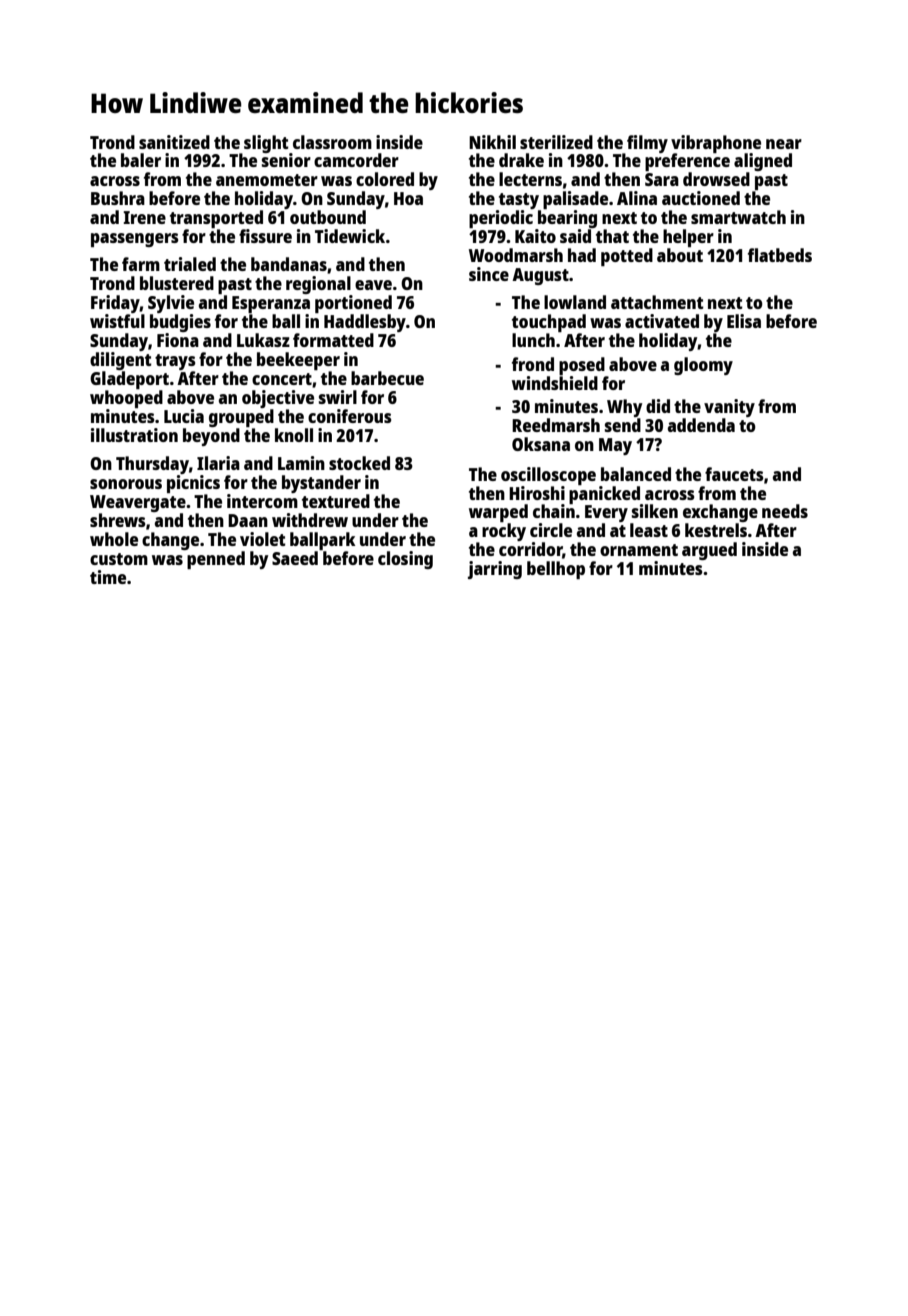 Image resolution: width=908 pixels, height=1316 pixels. Describe the element at coordinates (680, 255) in the screenshot. I see `about` at that location.
